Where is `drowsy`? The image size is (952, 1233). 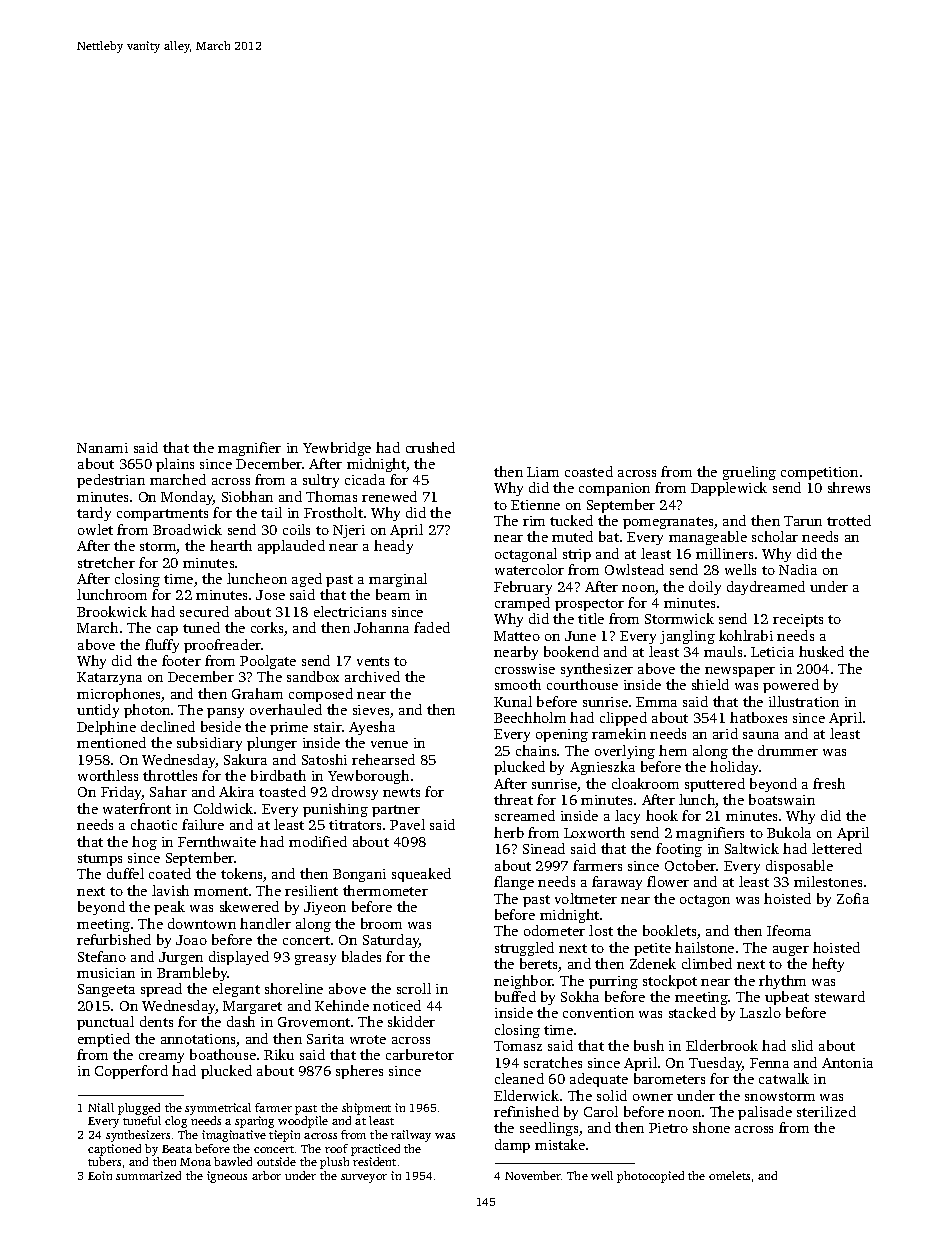
drowsy is located at coordinates (355, 793).
